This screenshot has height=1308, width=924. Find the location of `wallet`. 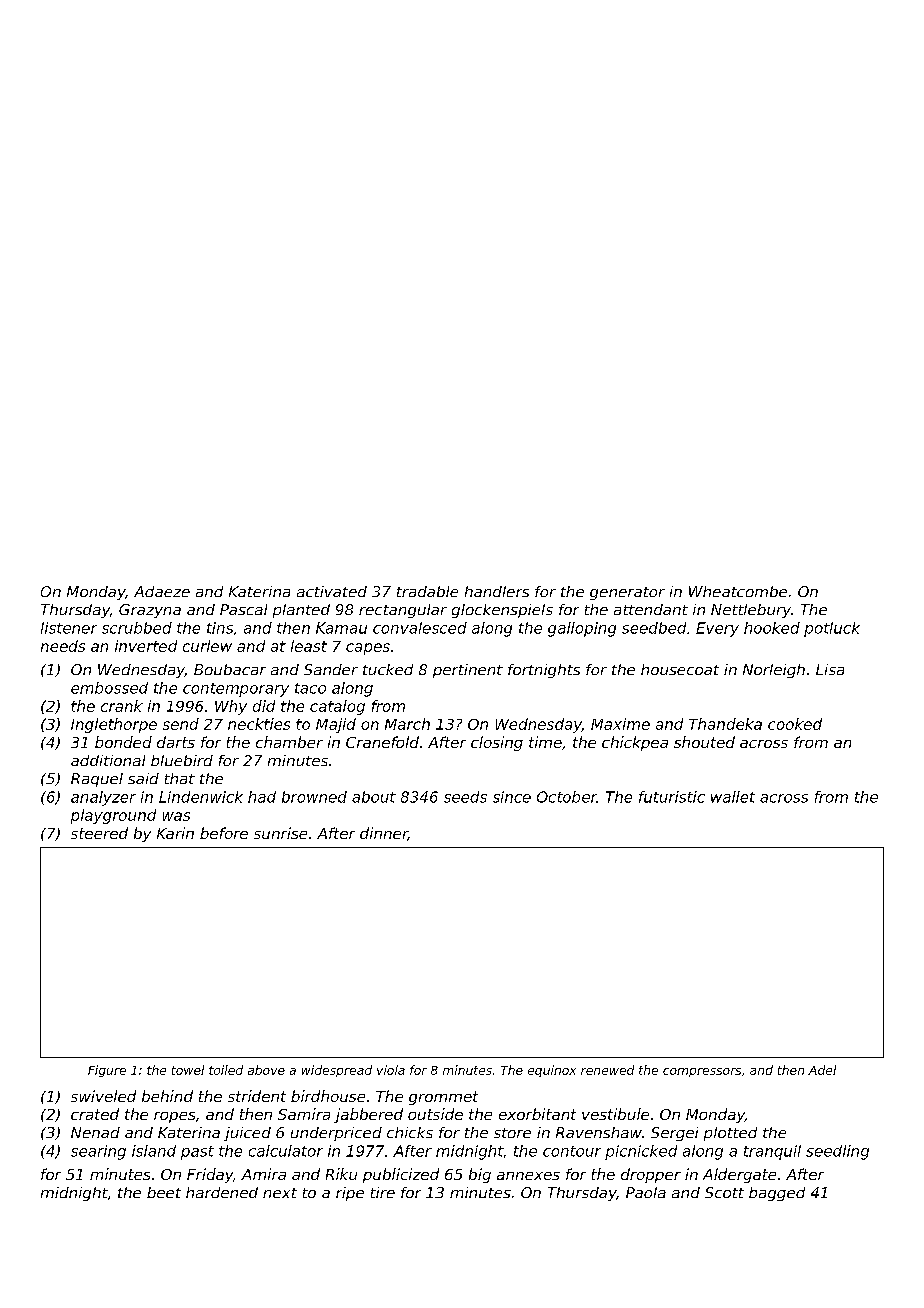

wallet is located at coordinates (733, 797).
